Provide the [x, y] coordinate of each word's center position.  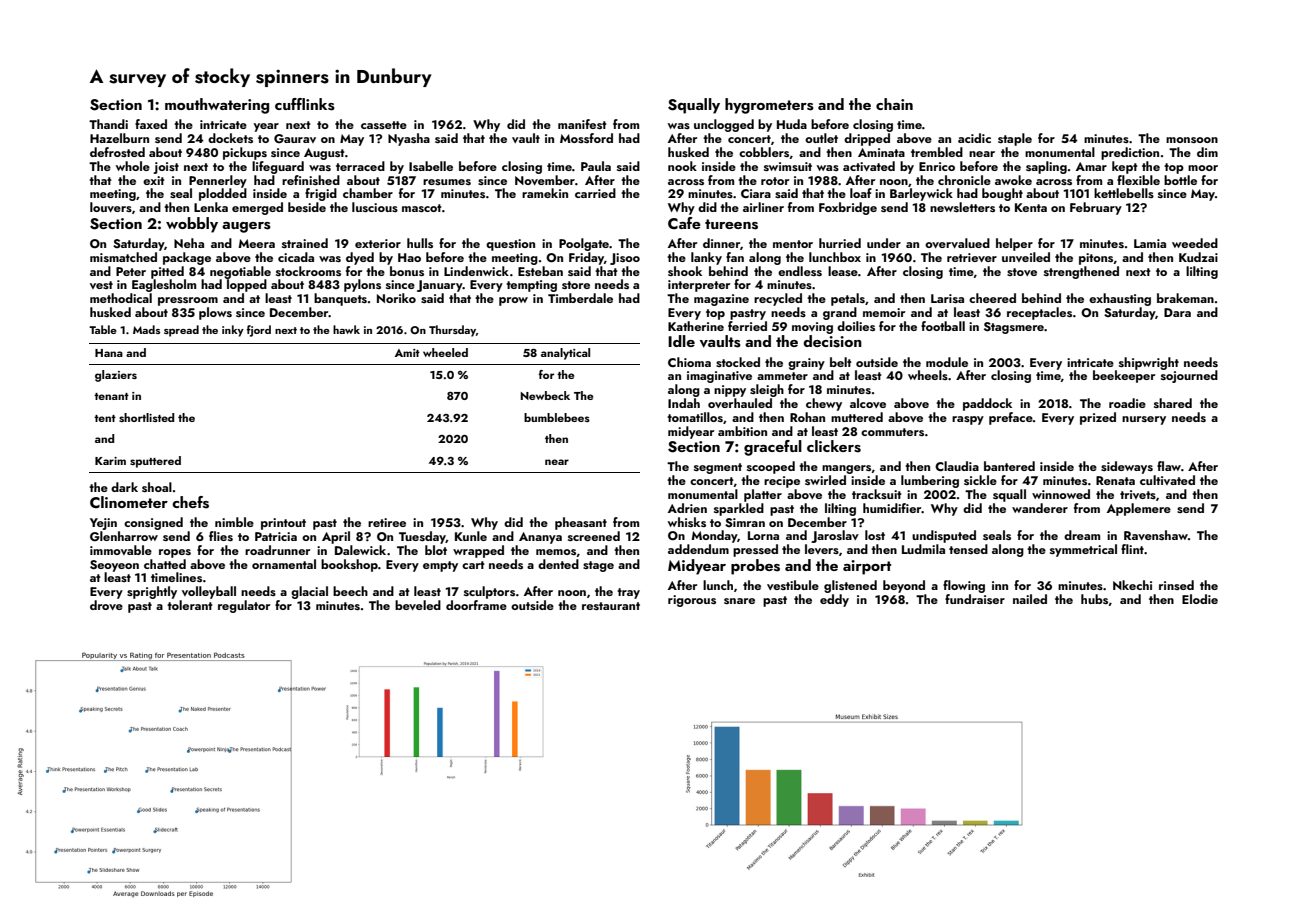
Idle [681, 341]
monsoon [1192, 140]
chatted [165, 564]
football [943, 326]
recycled [778, 299]
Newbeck [545, 395]
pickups [245, 153]
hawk [346, 329]
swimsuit [788, 166]
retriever [972, 257]
